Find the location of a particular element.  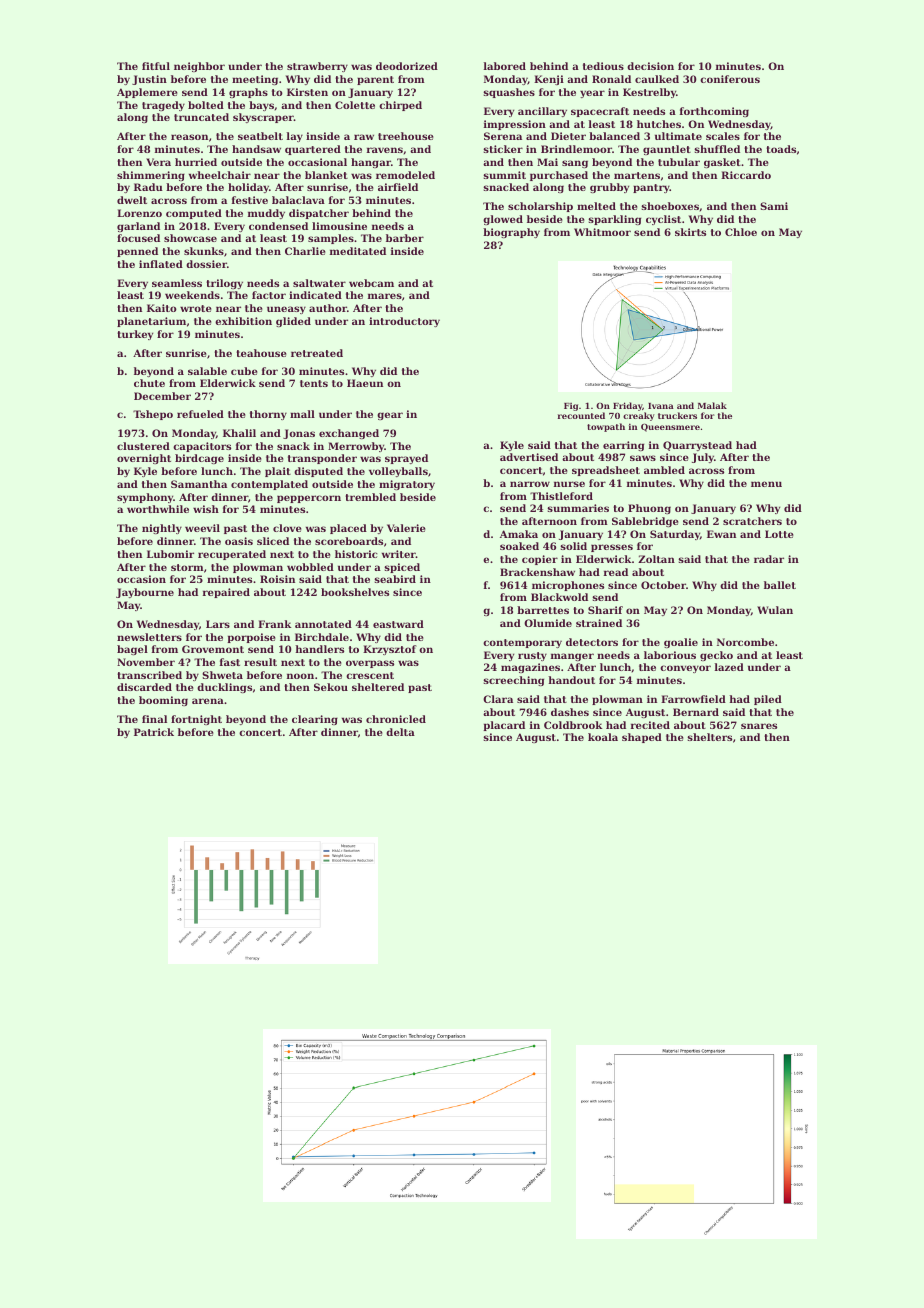

menu is located at coordinates (766, 484).
